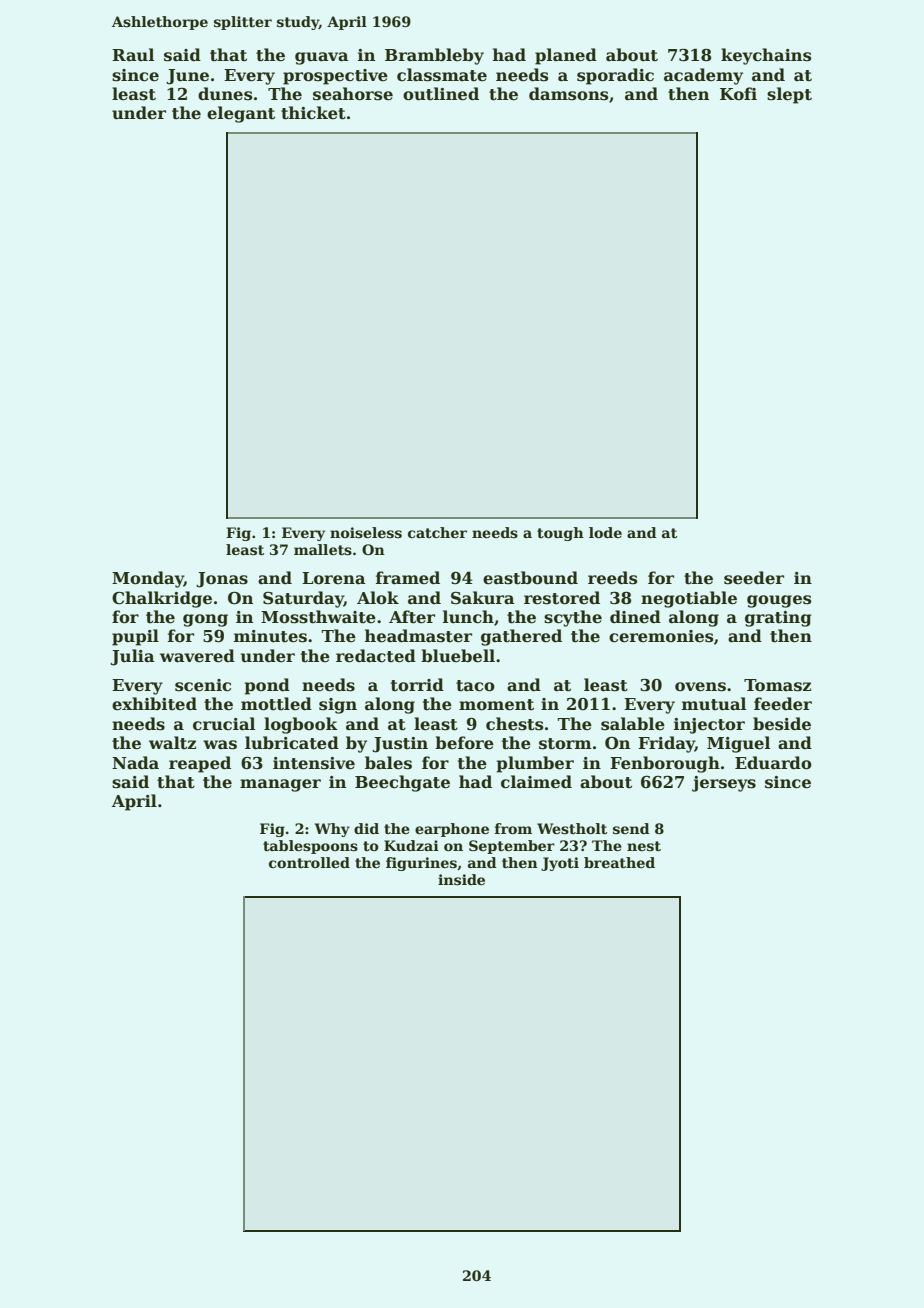 This page has height=1308, width=924. Describe the element at coordinates (605, 532) in the page. I see `lode` at that location.
